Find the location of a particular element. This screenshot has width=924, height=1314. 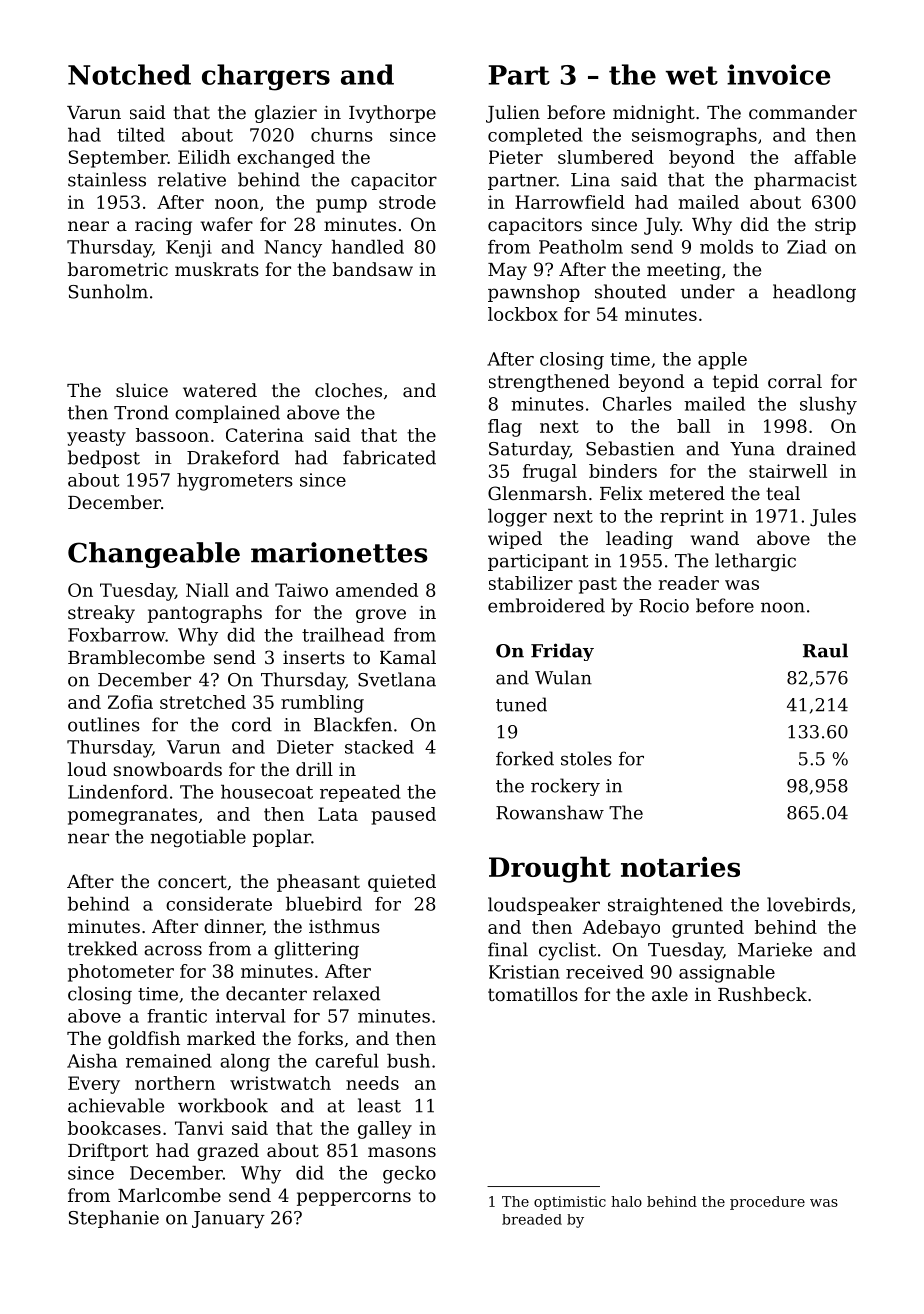

lockbox is located at coordinates (523, 314).
